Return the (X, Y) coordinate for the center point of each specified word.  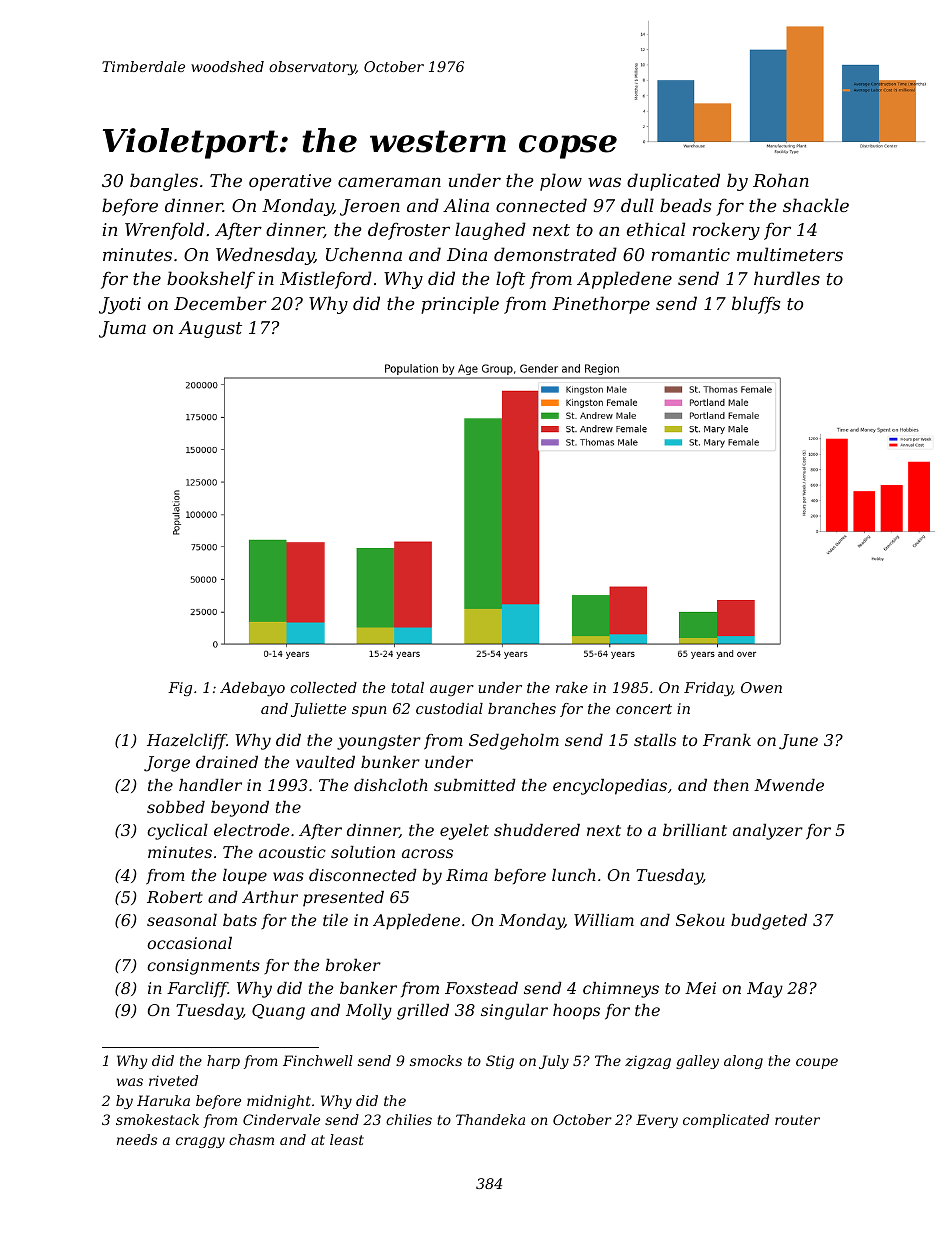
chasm (251, 1139)
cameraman (389, 182)
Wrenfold (164, 231)
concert (644, 709)
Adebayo (252, 689)
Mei (700, 988)
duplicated (673, 182)
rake (572, 687)
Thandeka (490, 1119)
